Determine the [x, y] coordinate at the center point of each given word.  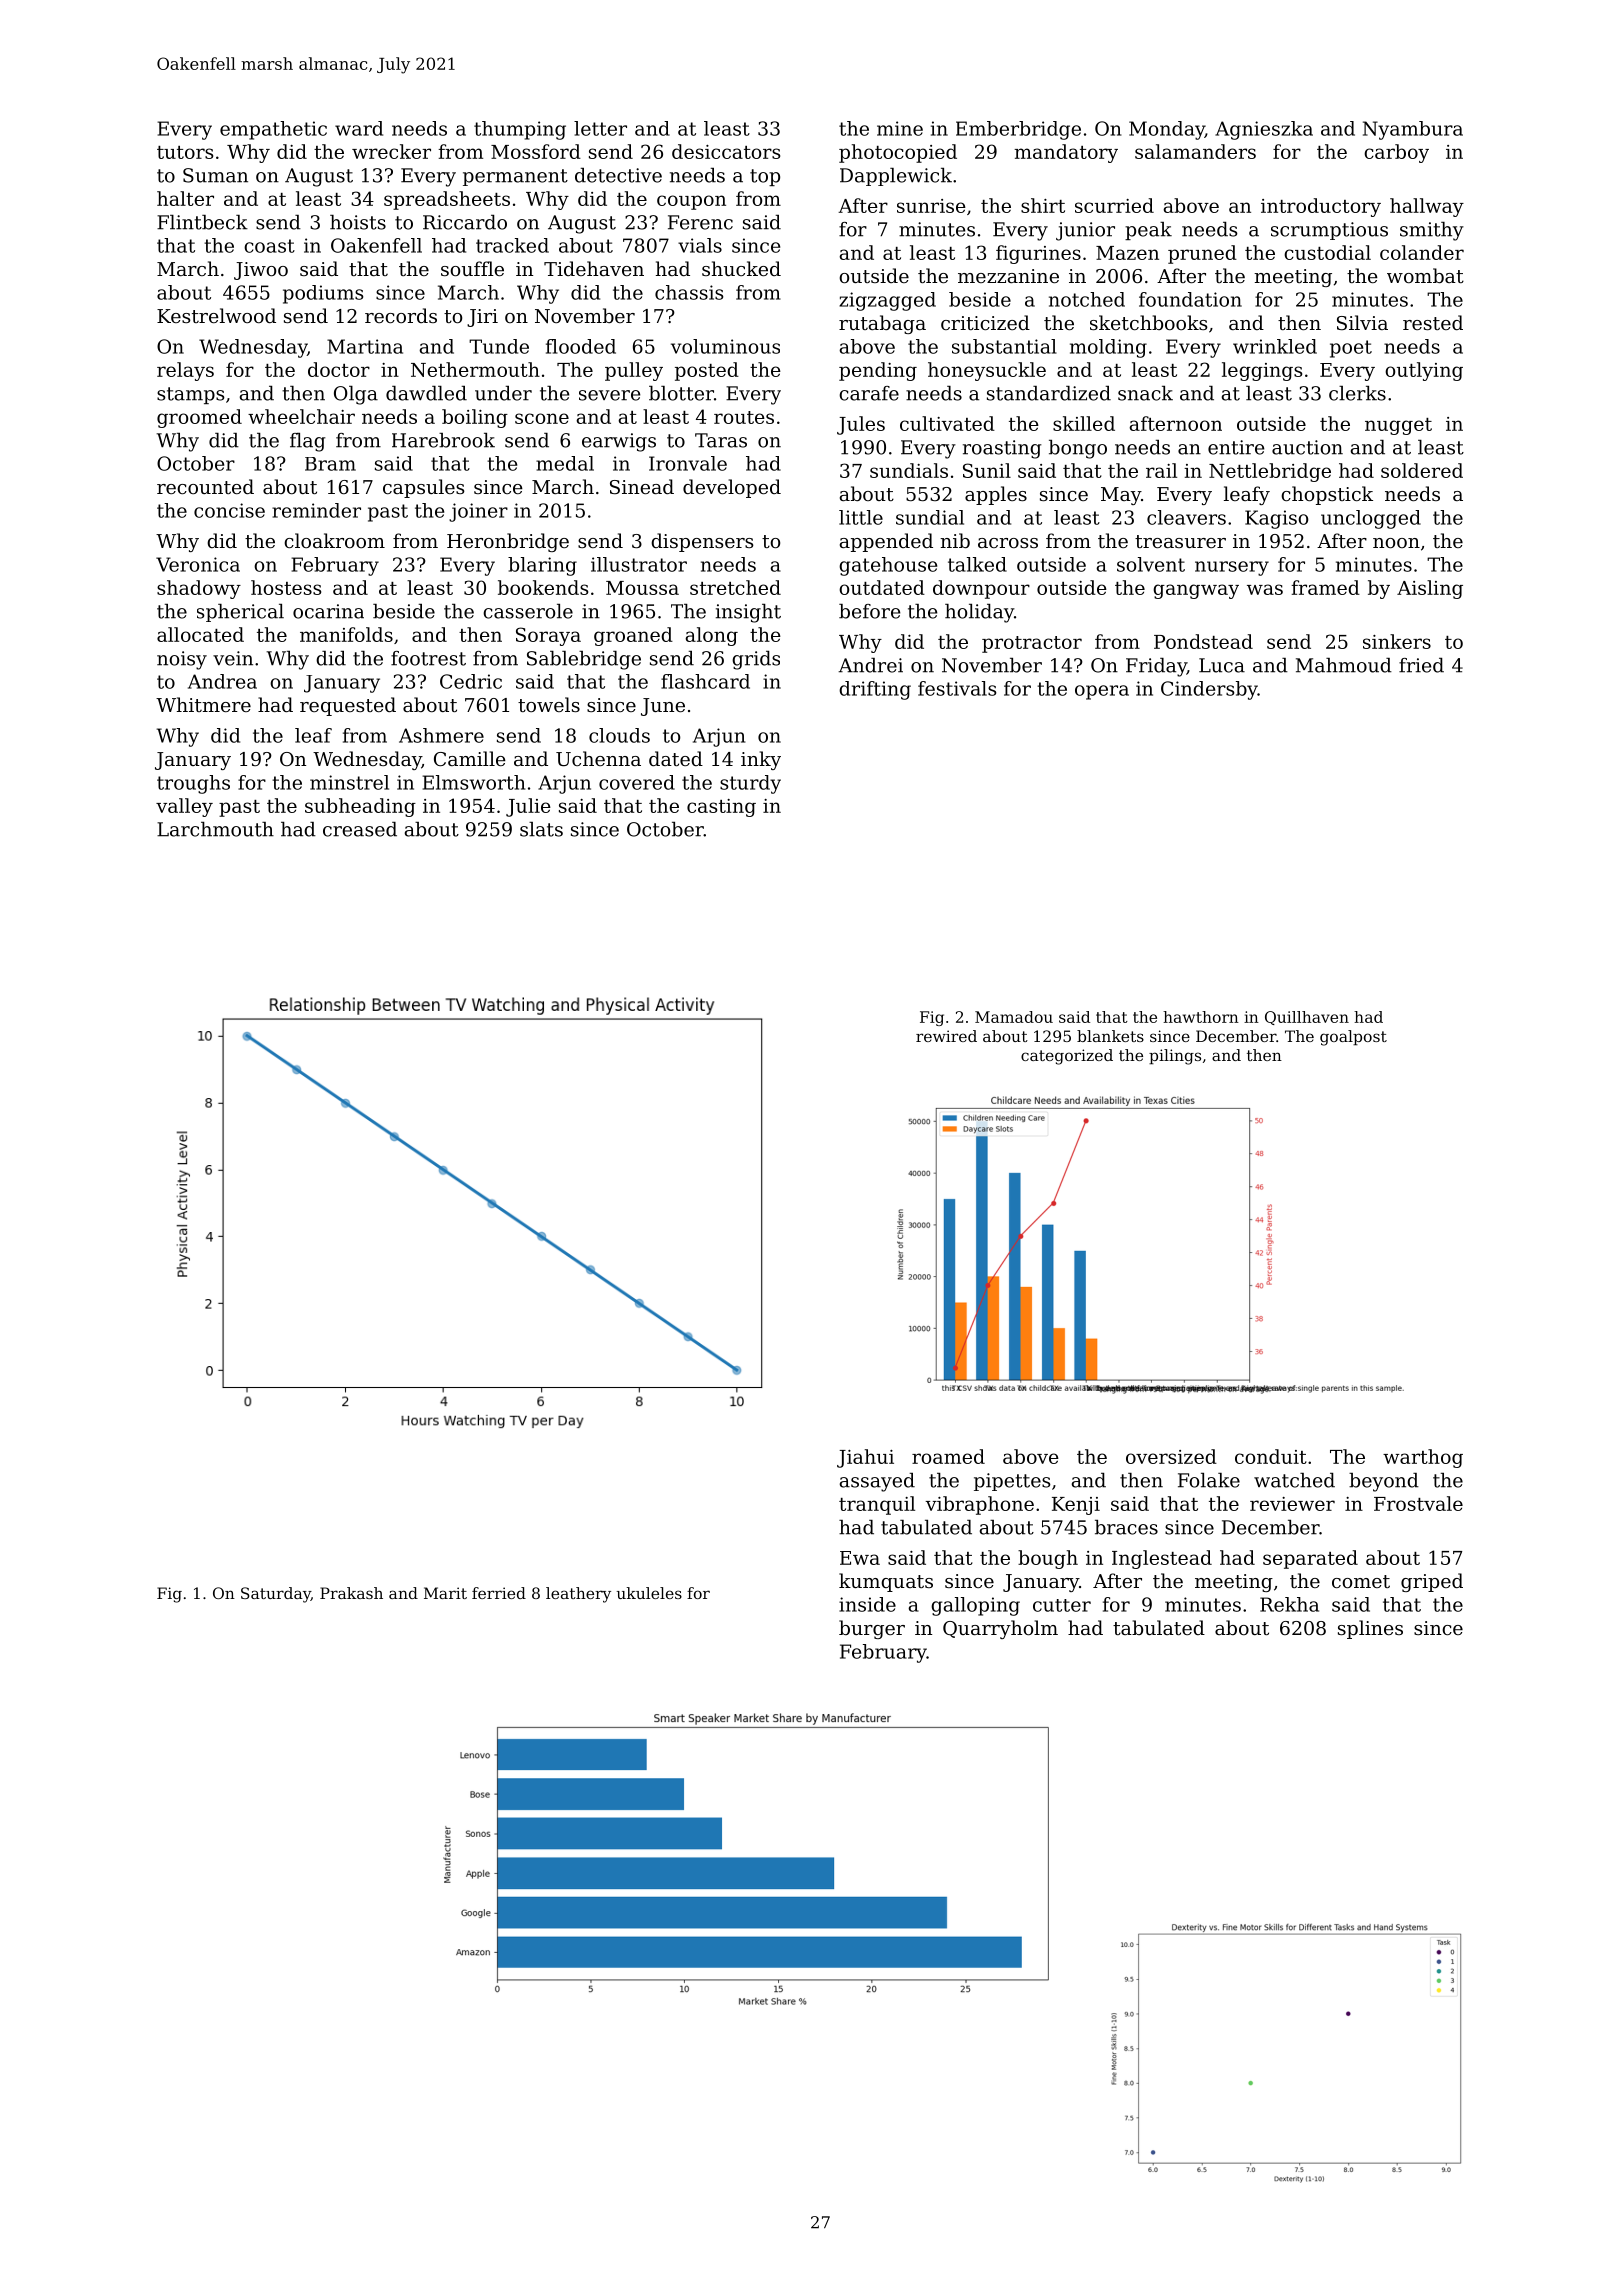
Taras [721, 440]
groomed [199, 418]
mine [900, 128]
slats [541, 829]
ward [359, 128]
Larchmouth [215, 829]
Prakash [351, 1593]
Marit [445, 1593]
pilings [1175, 1057]
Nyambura [1413, 130]
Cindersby [1209, 690]
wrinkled [1275, 346]
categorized [1067, 1057]
